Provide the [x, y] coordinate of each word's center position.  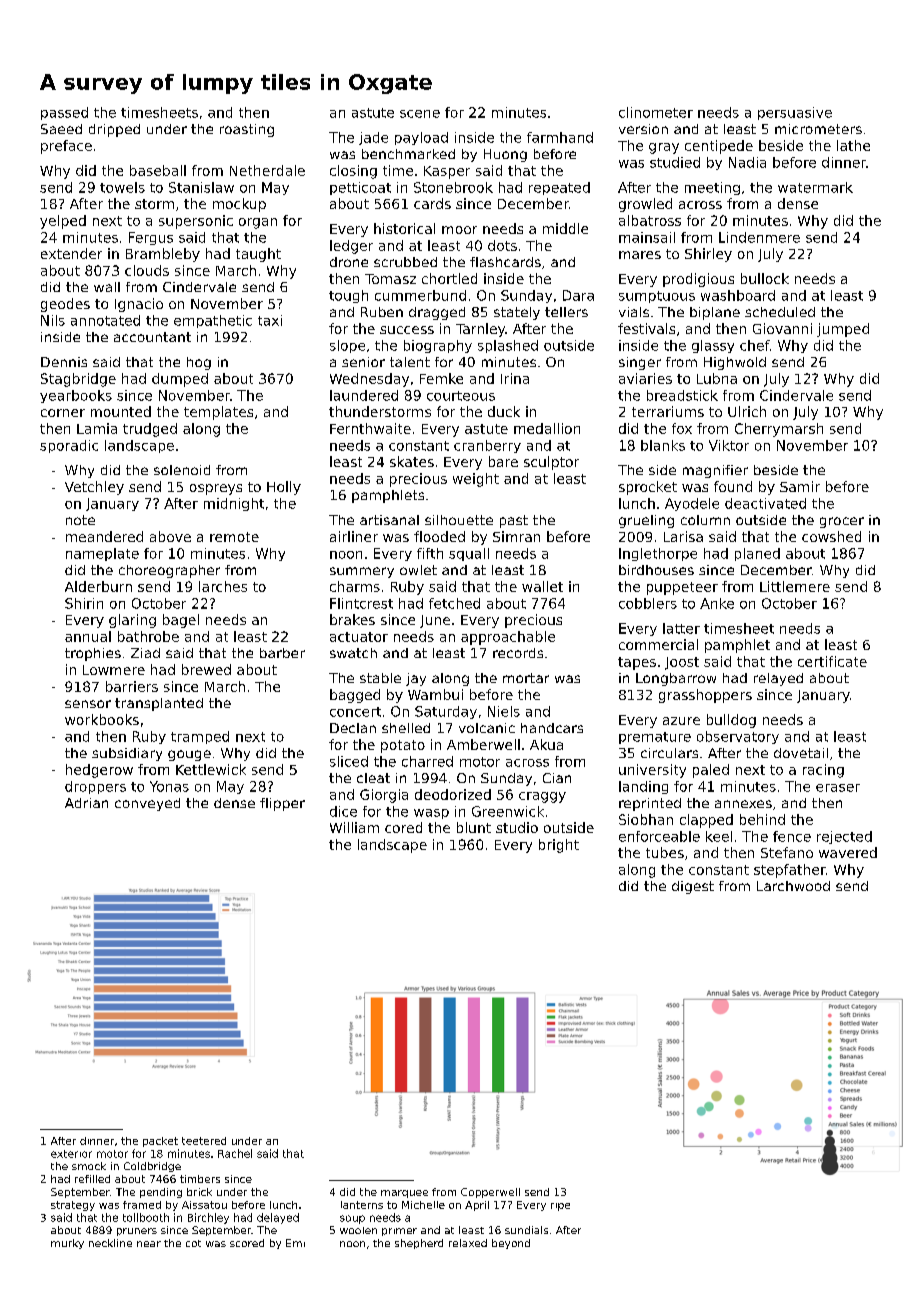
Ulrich [747, 411]
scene [420, 114]
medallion [547, 428]
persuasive [795, 113]
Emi [295, 1243]
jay [416, 679]
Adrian [86, 803]
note [80, 520]
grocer [842, 522]
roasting [247, 130]
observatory [738, 737]
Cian [557, 778]
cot [193, 1243]
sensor [88, 704]
